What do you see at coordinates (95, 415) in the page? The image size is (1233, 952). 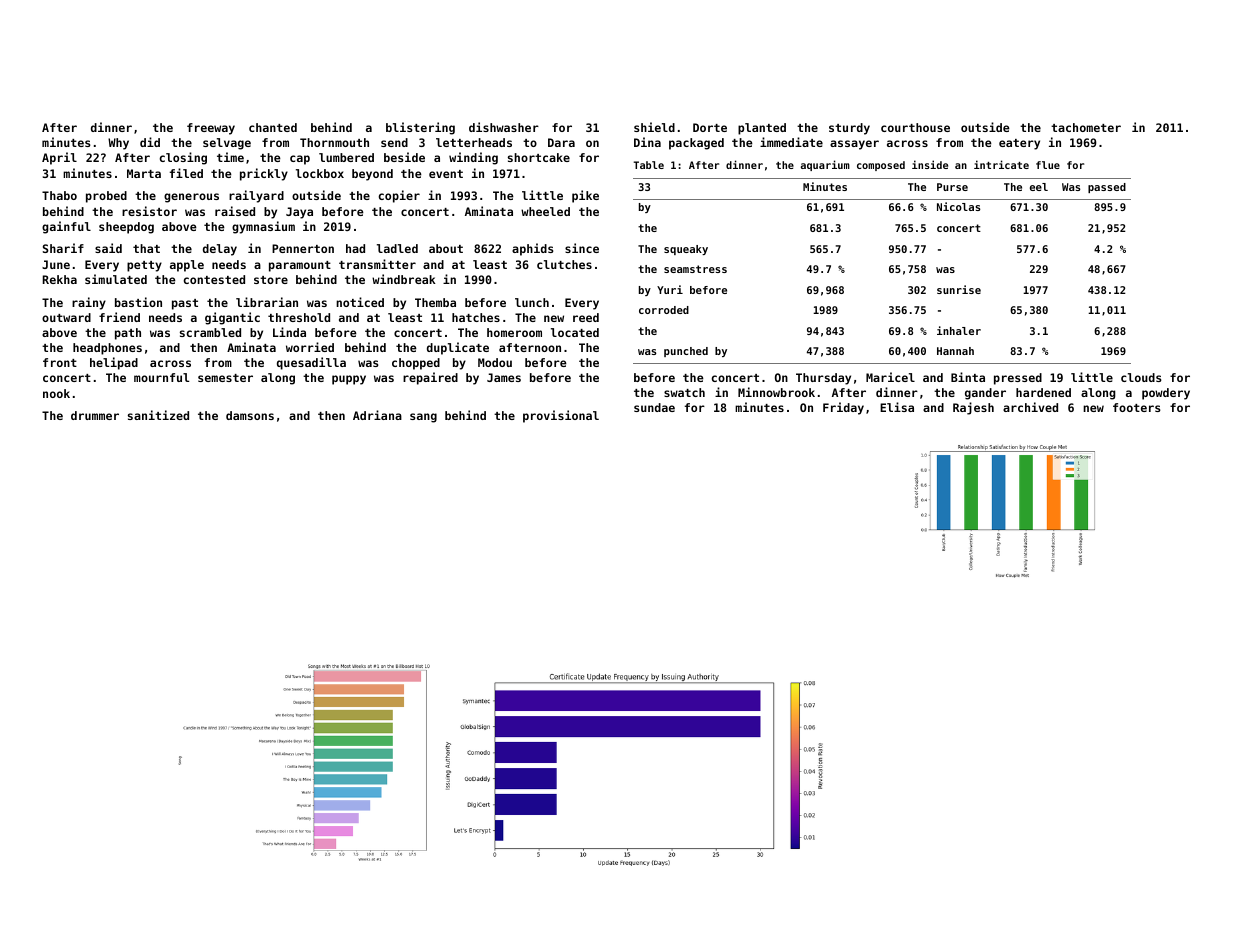 I see `drummer` at bounding box center [95, 415].
